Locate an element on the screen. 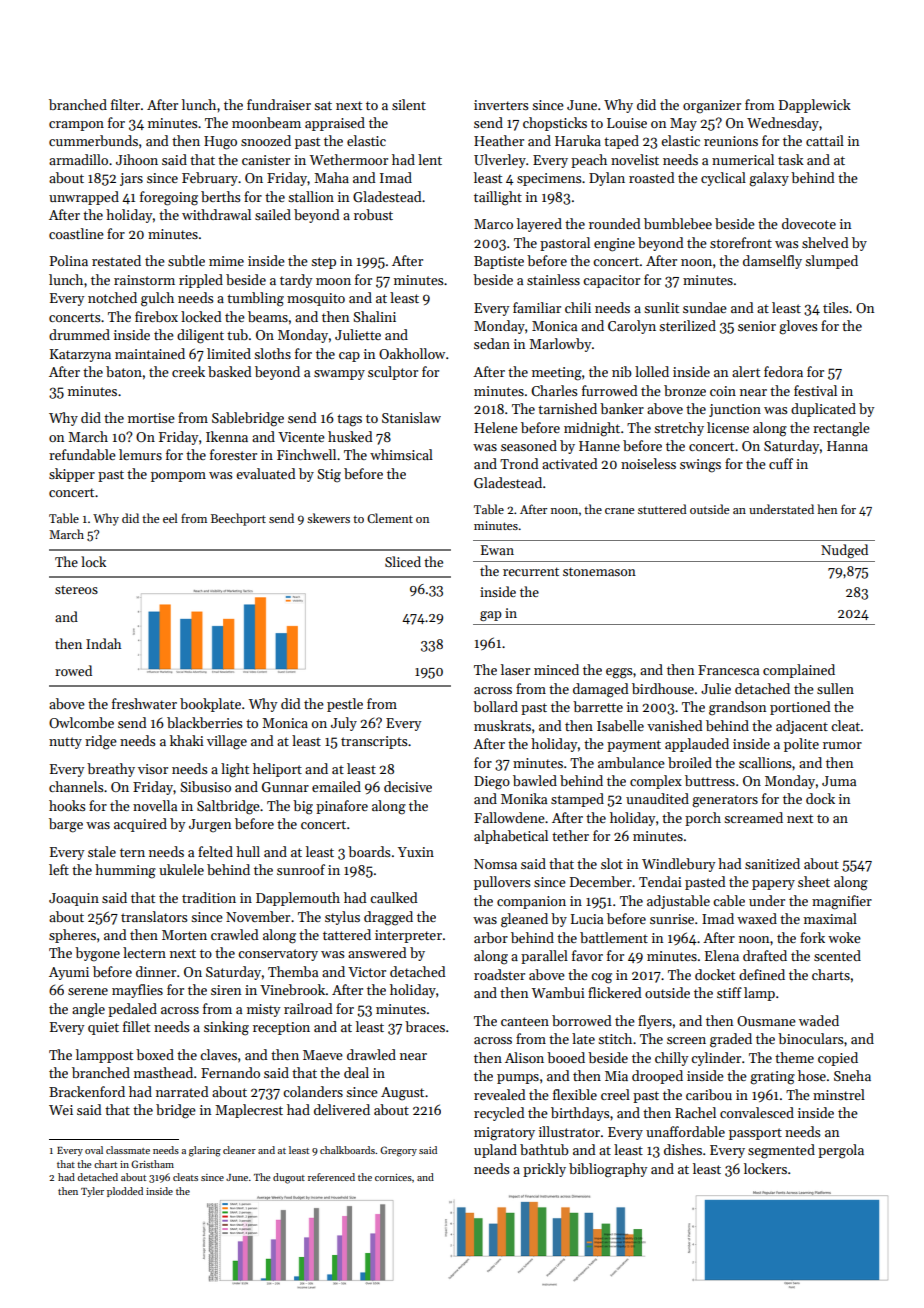 The image size is (924, 1308). dugout is located at coordinates (289, 1178).
